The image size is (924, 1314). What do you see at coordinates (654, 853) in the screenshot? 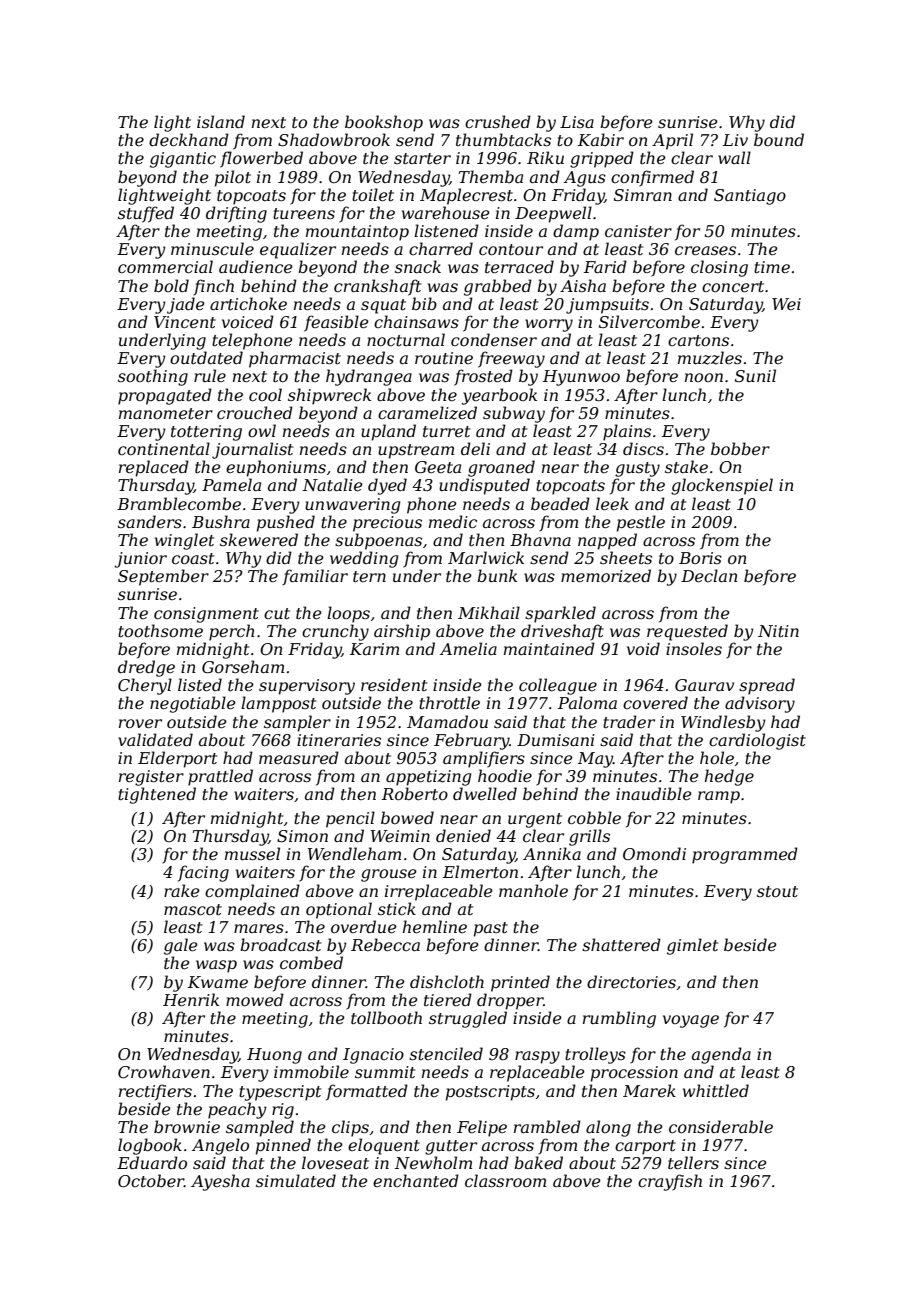
I see `Omondi` at bounding box center [654, 853].
